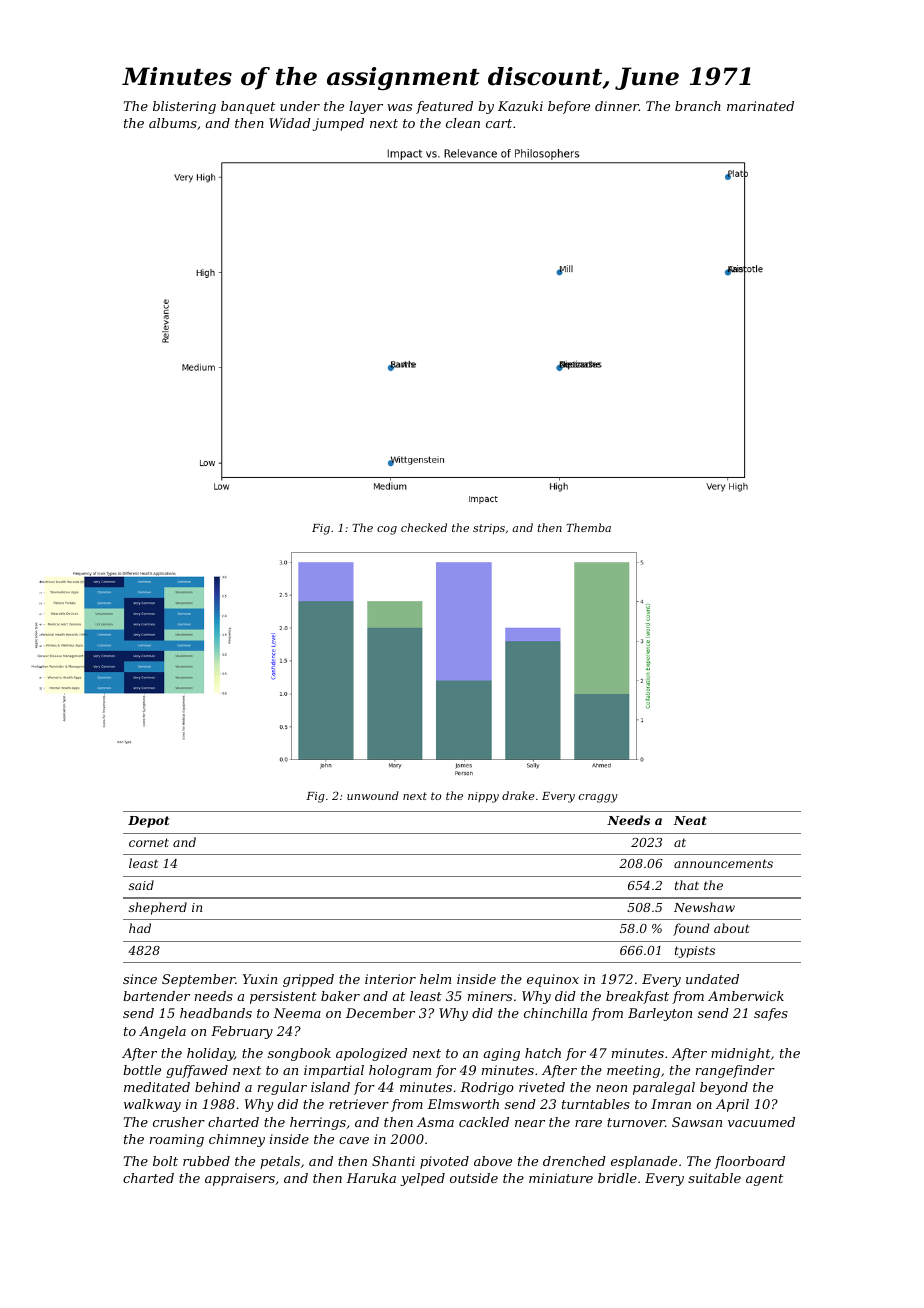 The width and height of the image is (924, 1308). What do you see at coordinates (149, 822) in the image?
I see `Depot` at bounding box center [149, 822].
